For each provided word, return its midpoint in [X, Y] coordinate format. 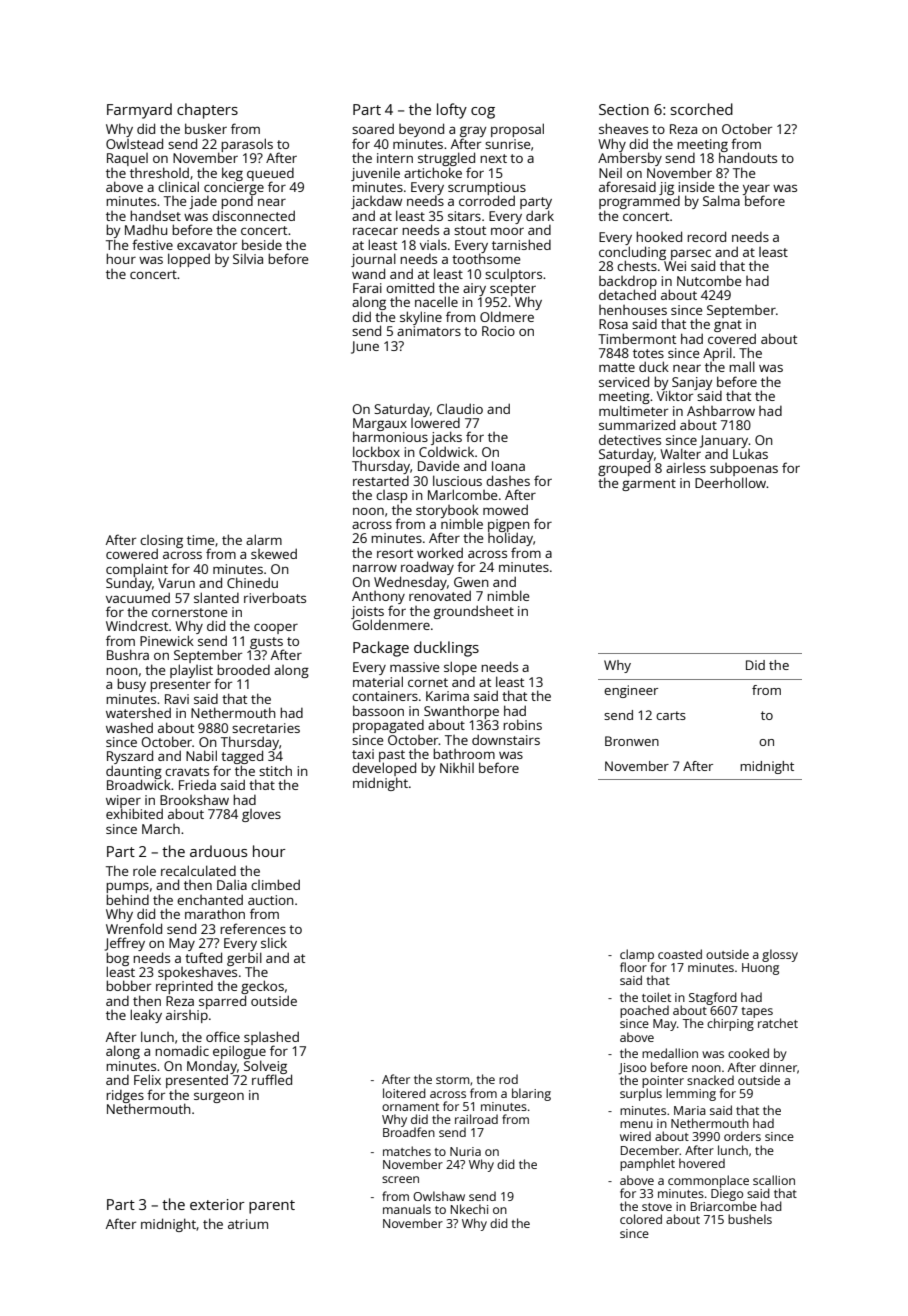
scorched [702, 109]
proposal [517, 130]
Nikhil [457, 767]
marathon [215, 914]
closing [161, 542]
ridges [125, 1096]
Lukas [750, 454]
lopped [189, 260]
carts [671, 715]
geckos [262, 987]
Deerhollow [731, 482]
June [365, 347]
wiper [123, 801]
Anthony [378, 597]
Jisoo [632, 1069]
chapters [207, 111]
